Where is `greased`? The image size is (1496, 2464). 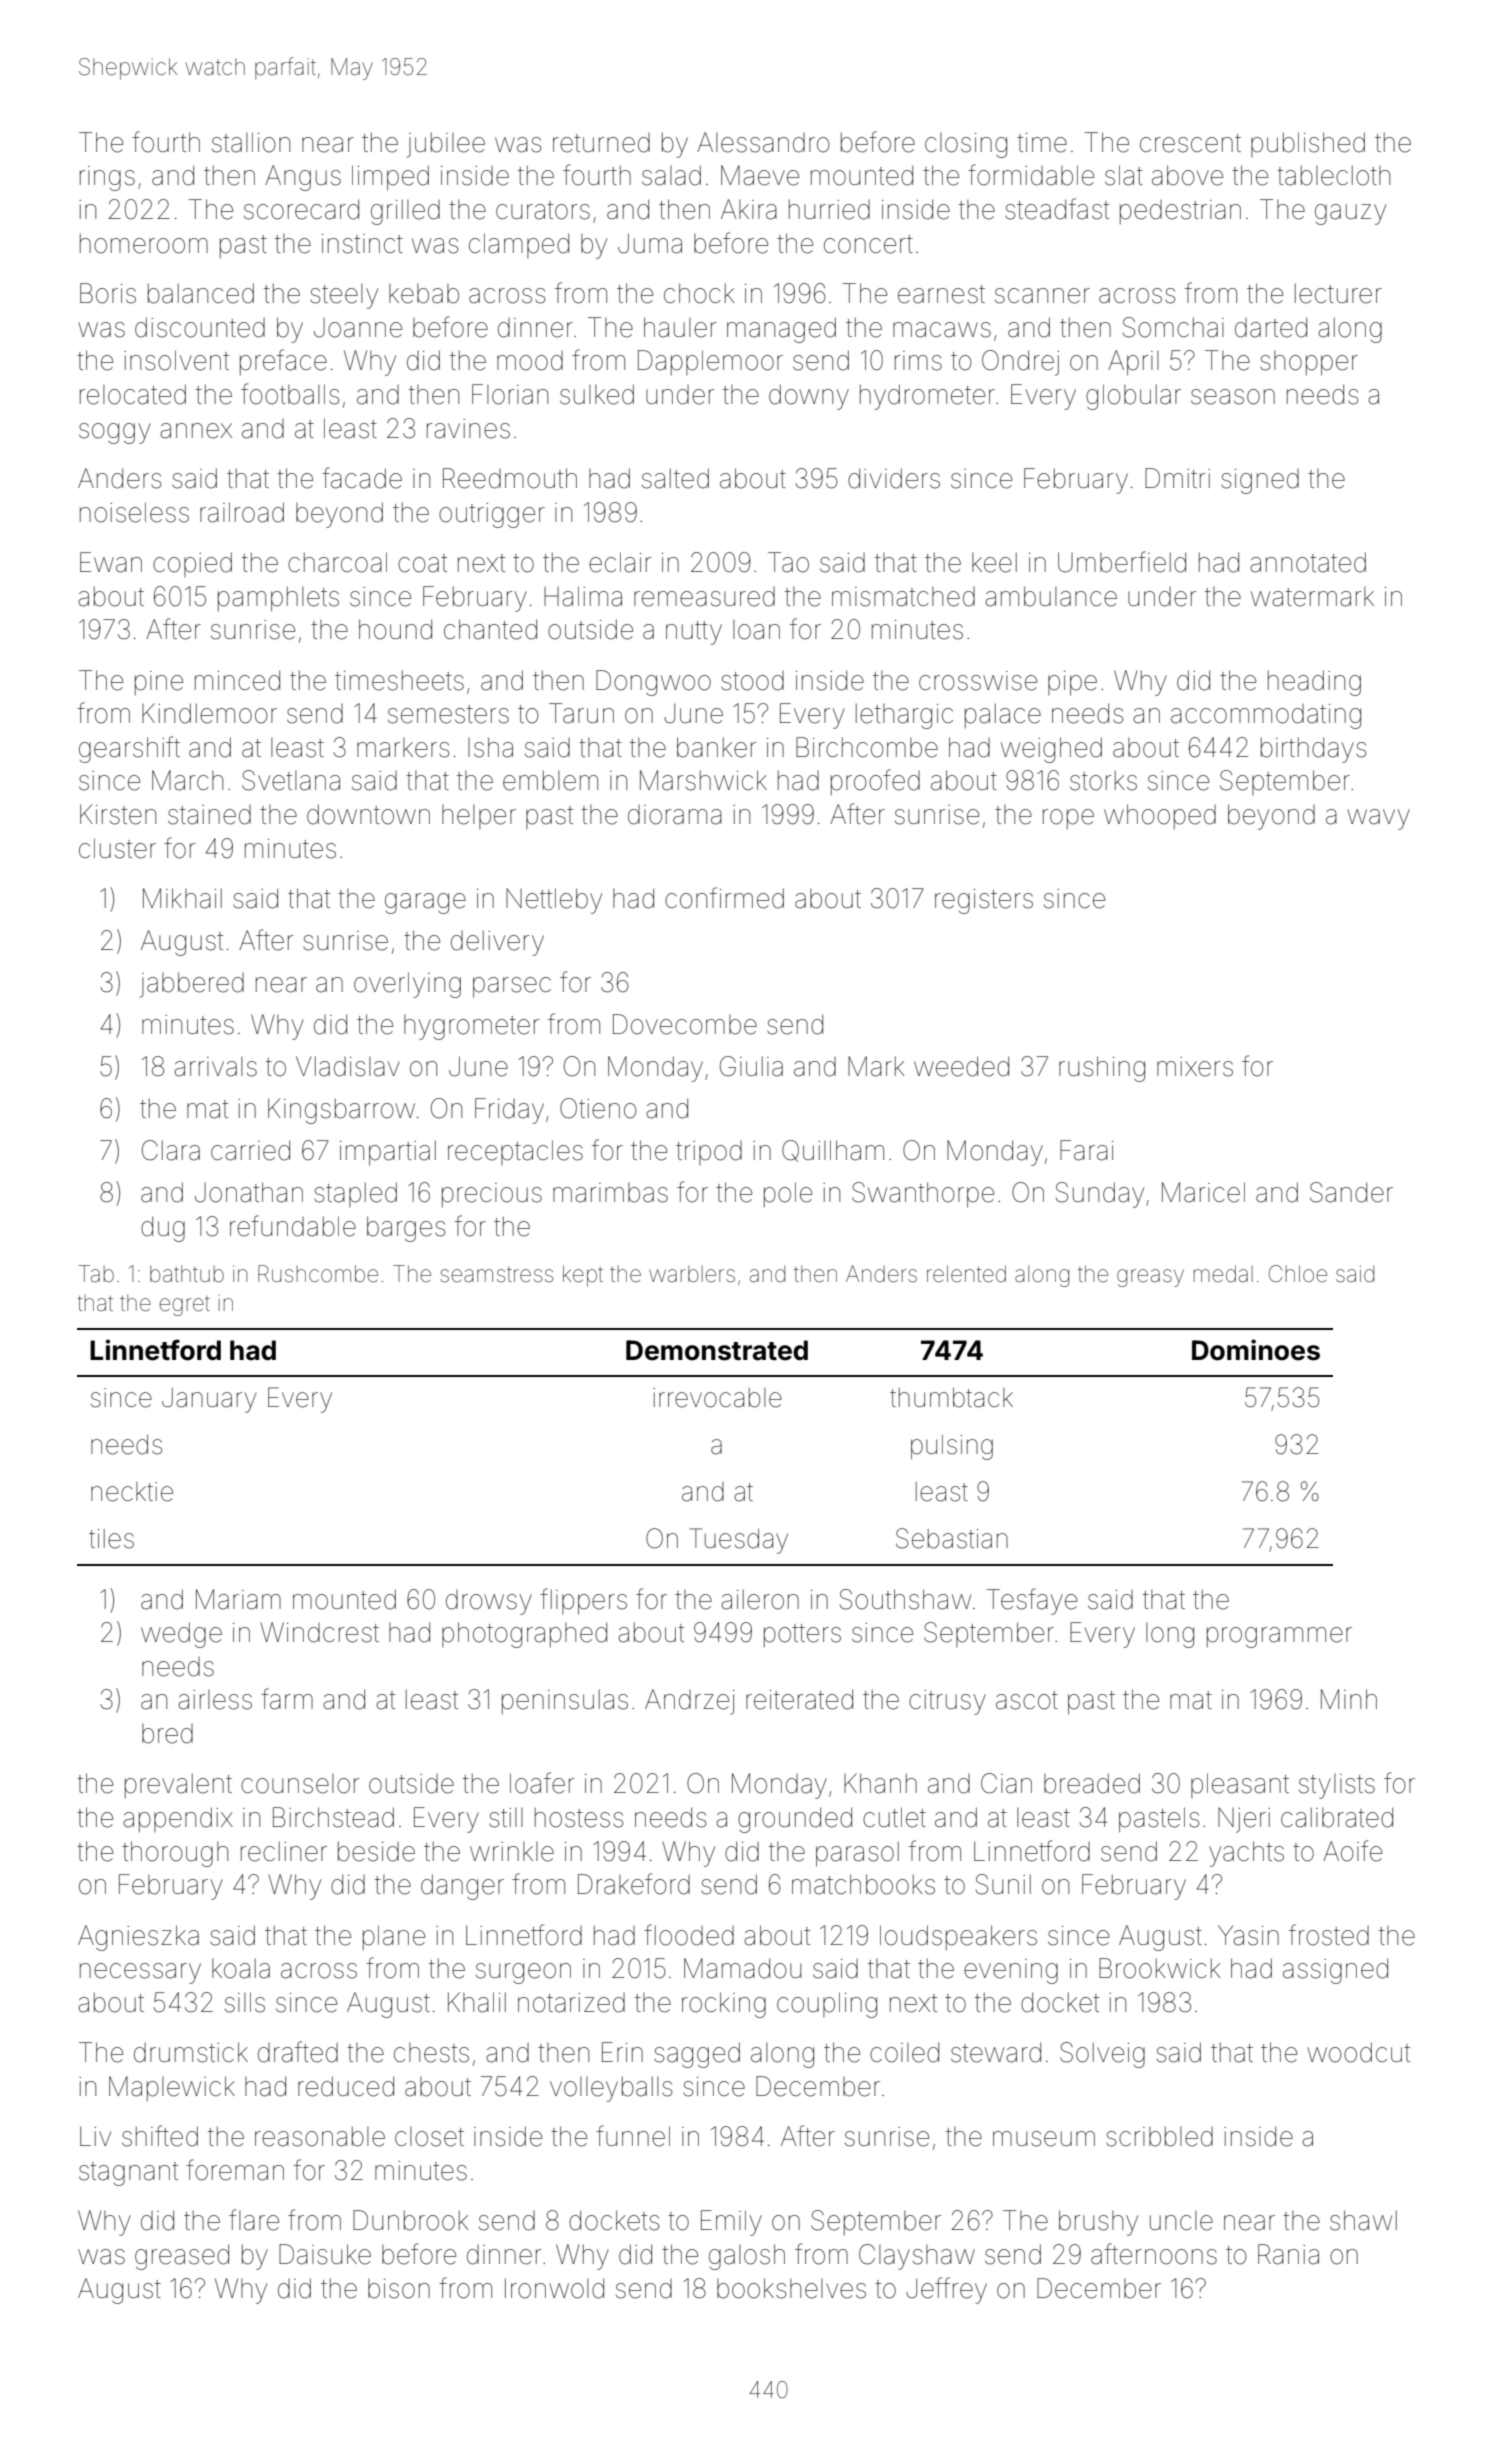
greased is located at coordinates (182, 2257).
